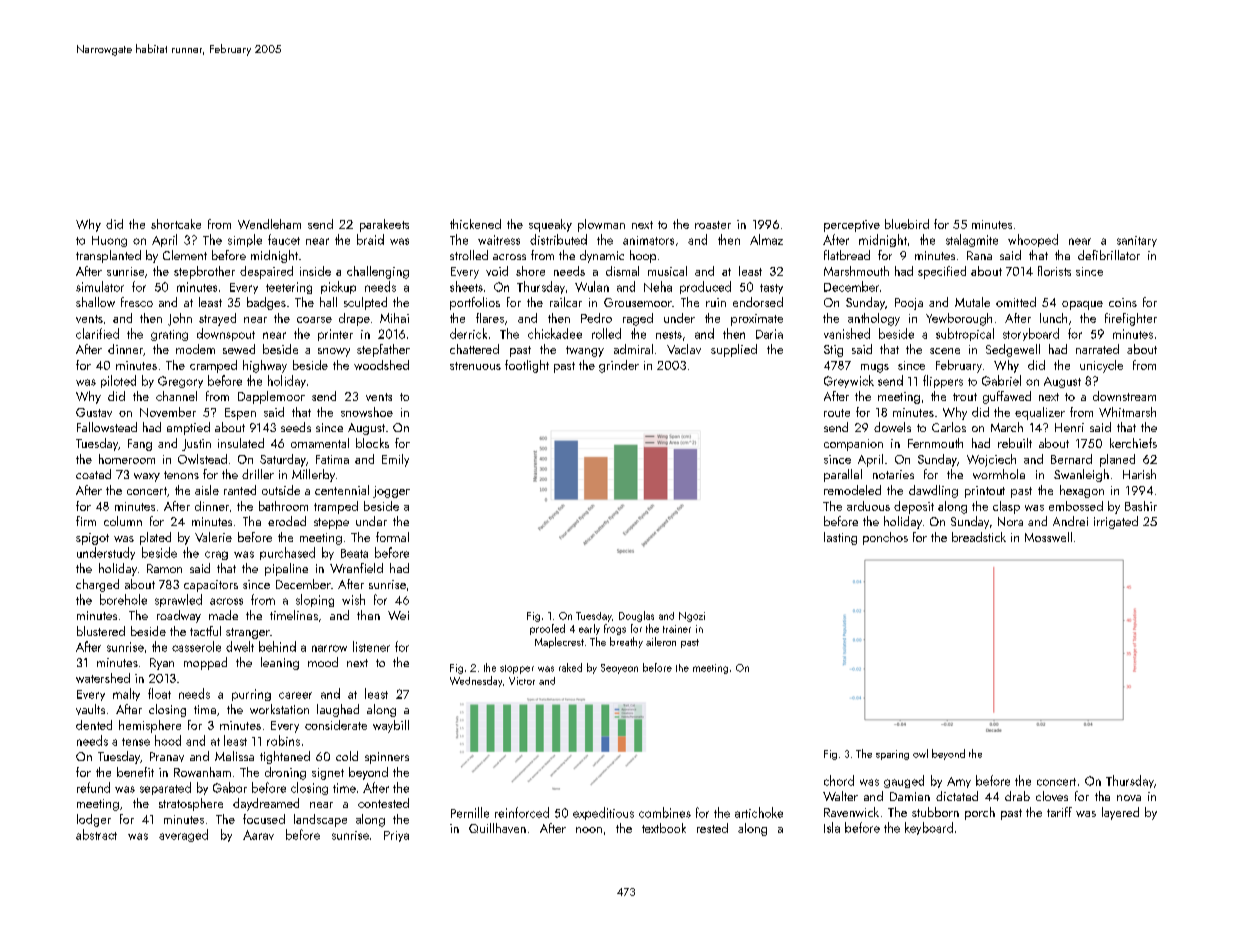 This image has width=1233, height=952. Describe the element at coordinates (570, 667) in the image. I see `raked` at that location.
